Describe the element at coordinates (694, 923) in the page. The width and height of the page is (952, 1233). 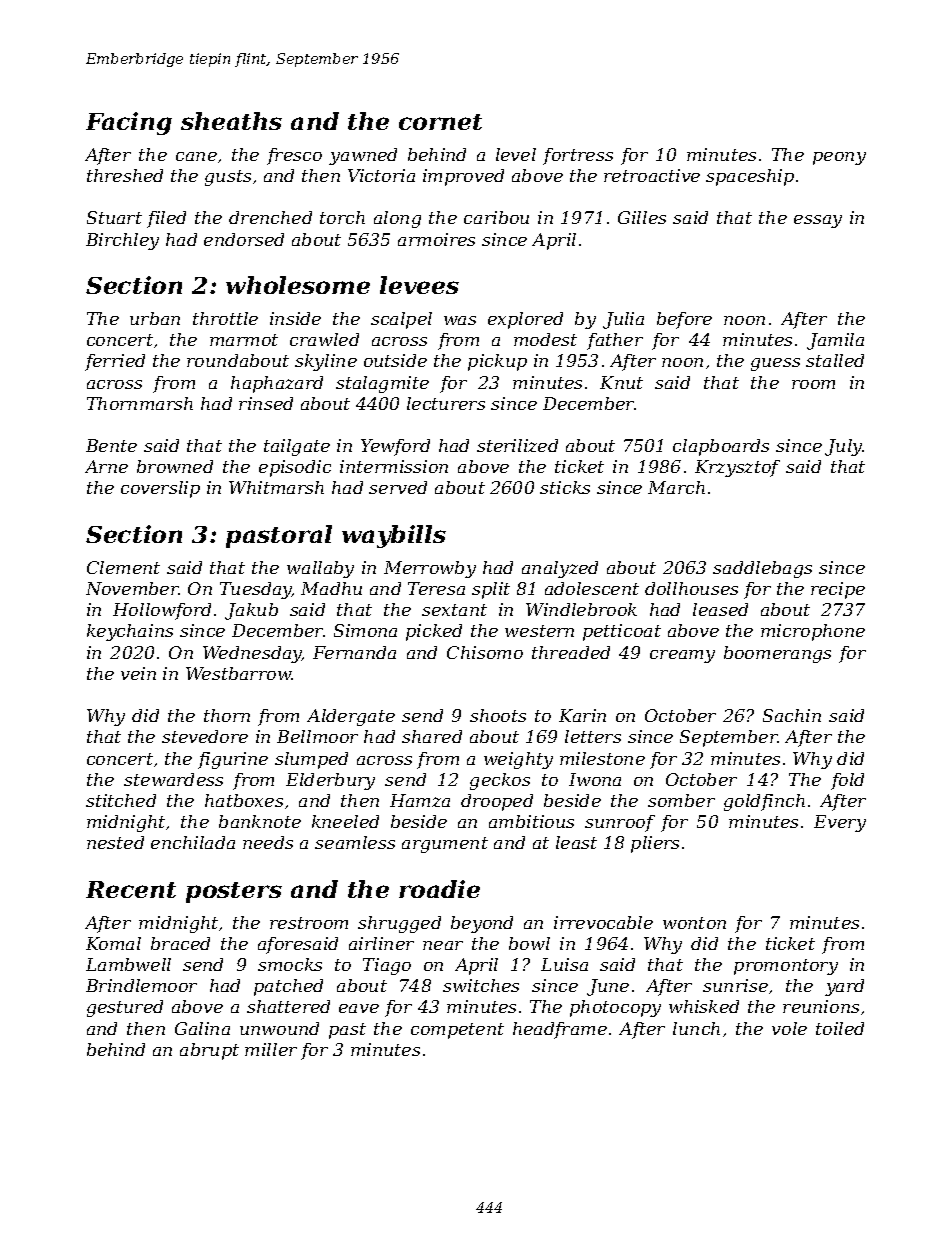
I see `wonton` at that location.
